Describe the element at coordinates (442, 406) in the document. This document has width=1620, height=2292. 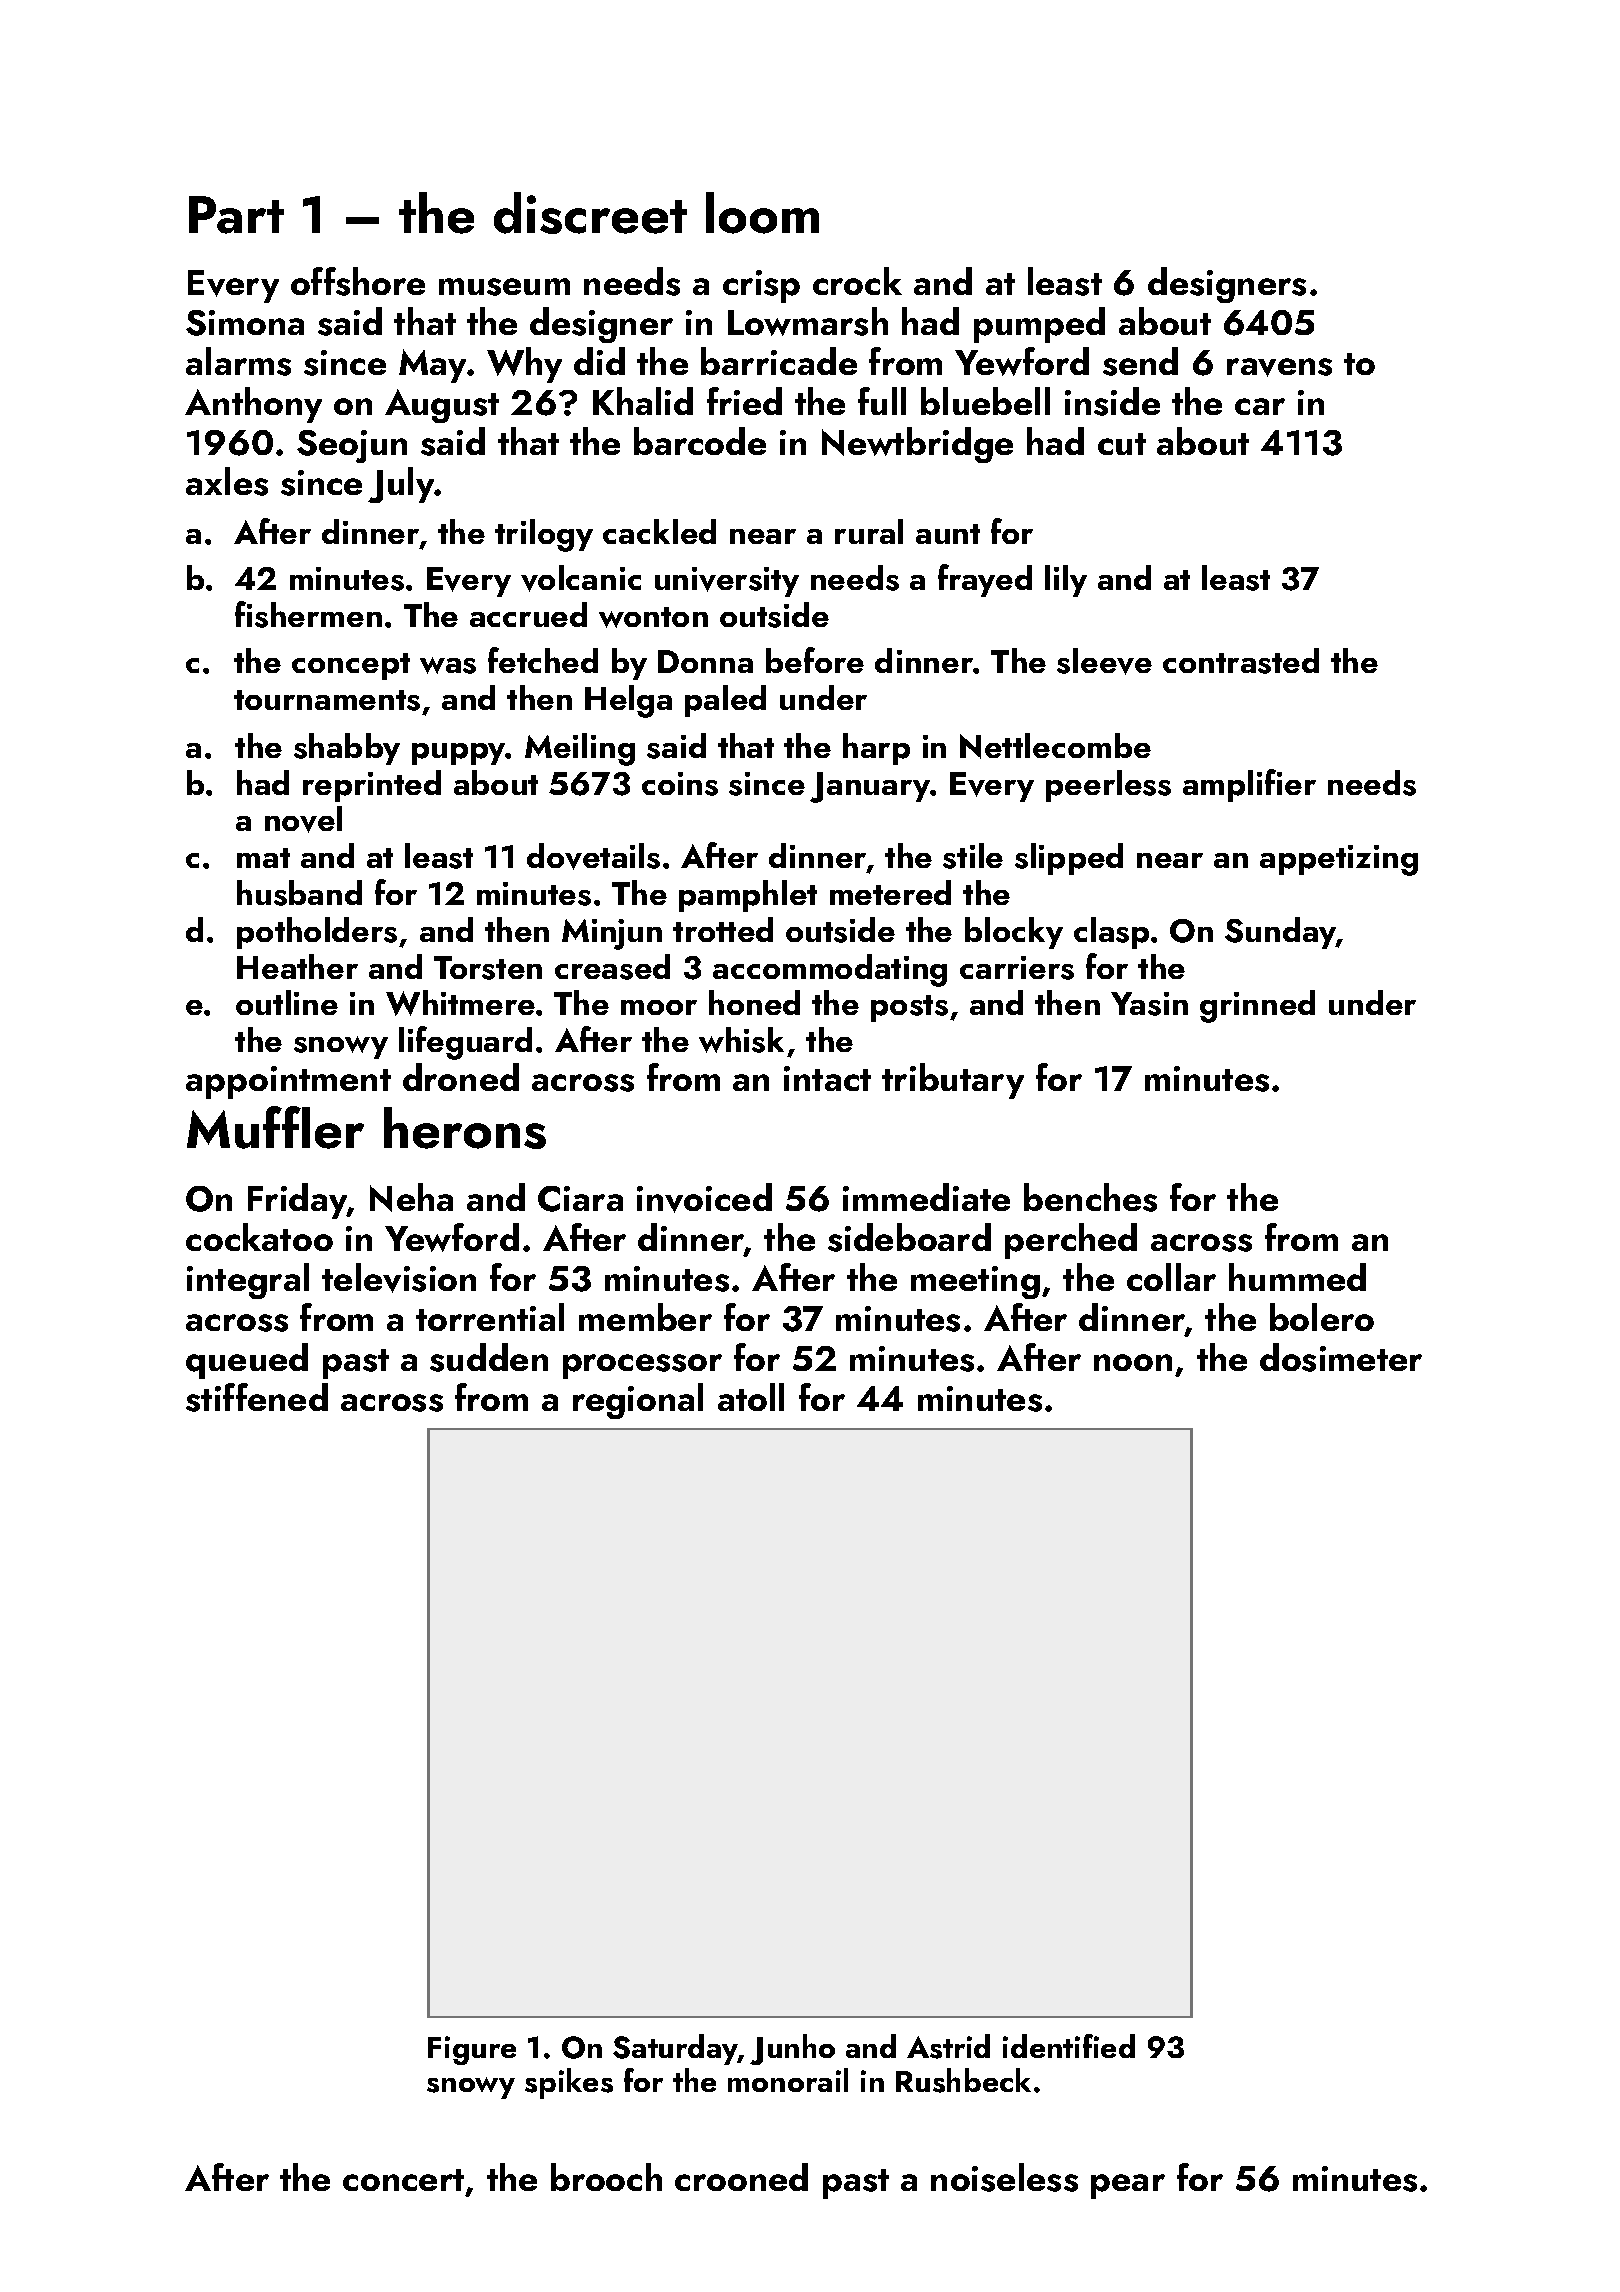
I see `August` at that location.
